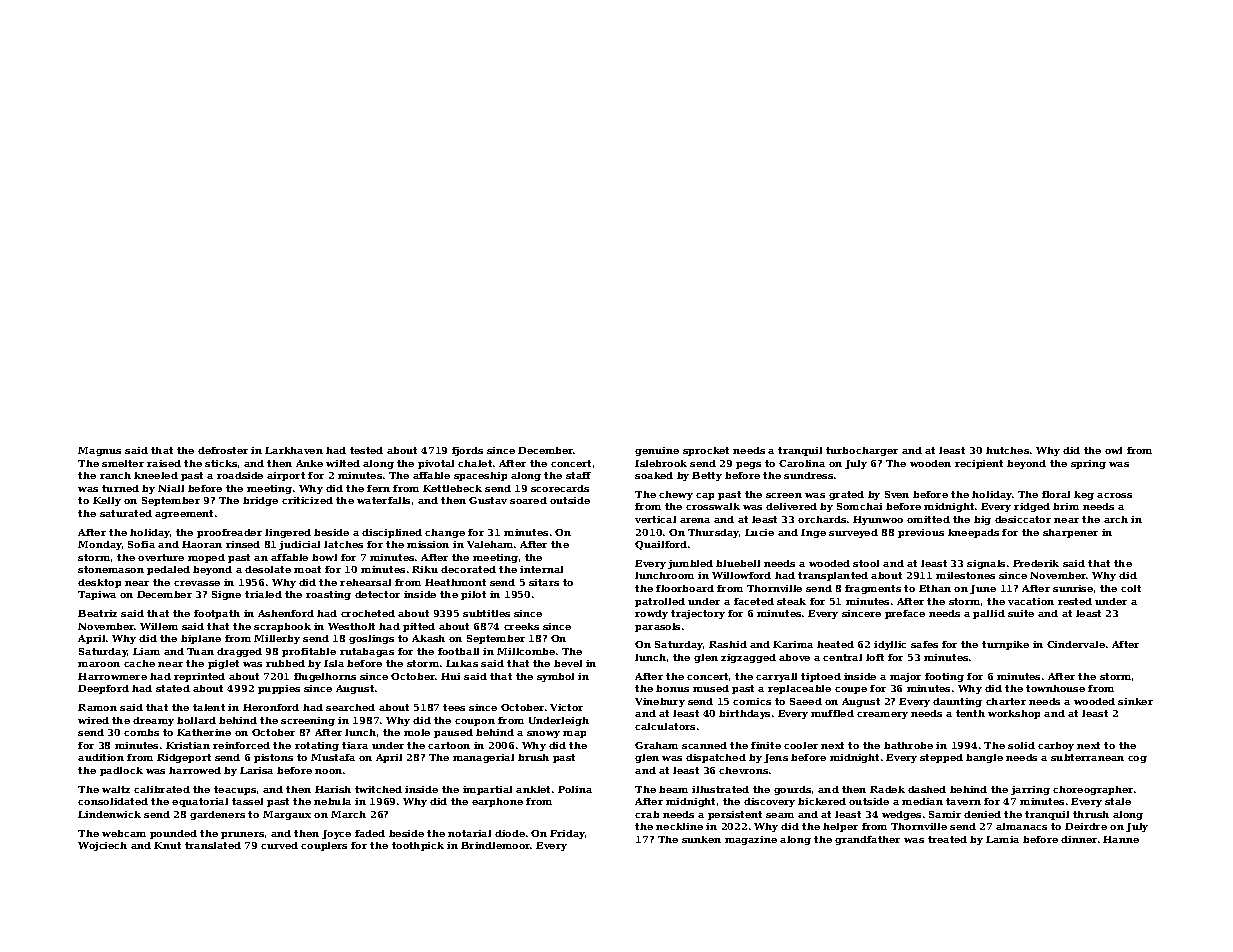  Describe the element at coordinates (982, 520) in the document. I see `big` at that location.
